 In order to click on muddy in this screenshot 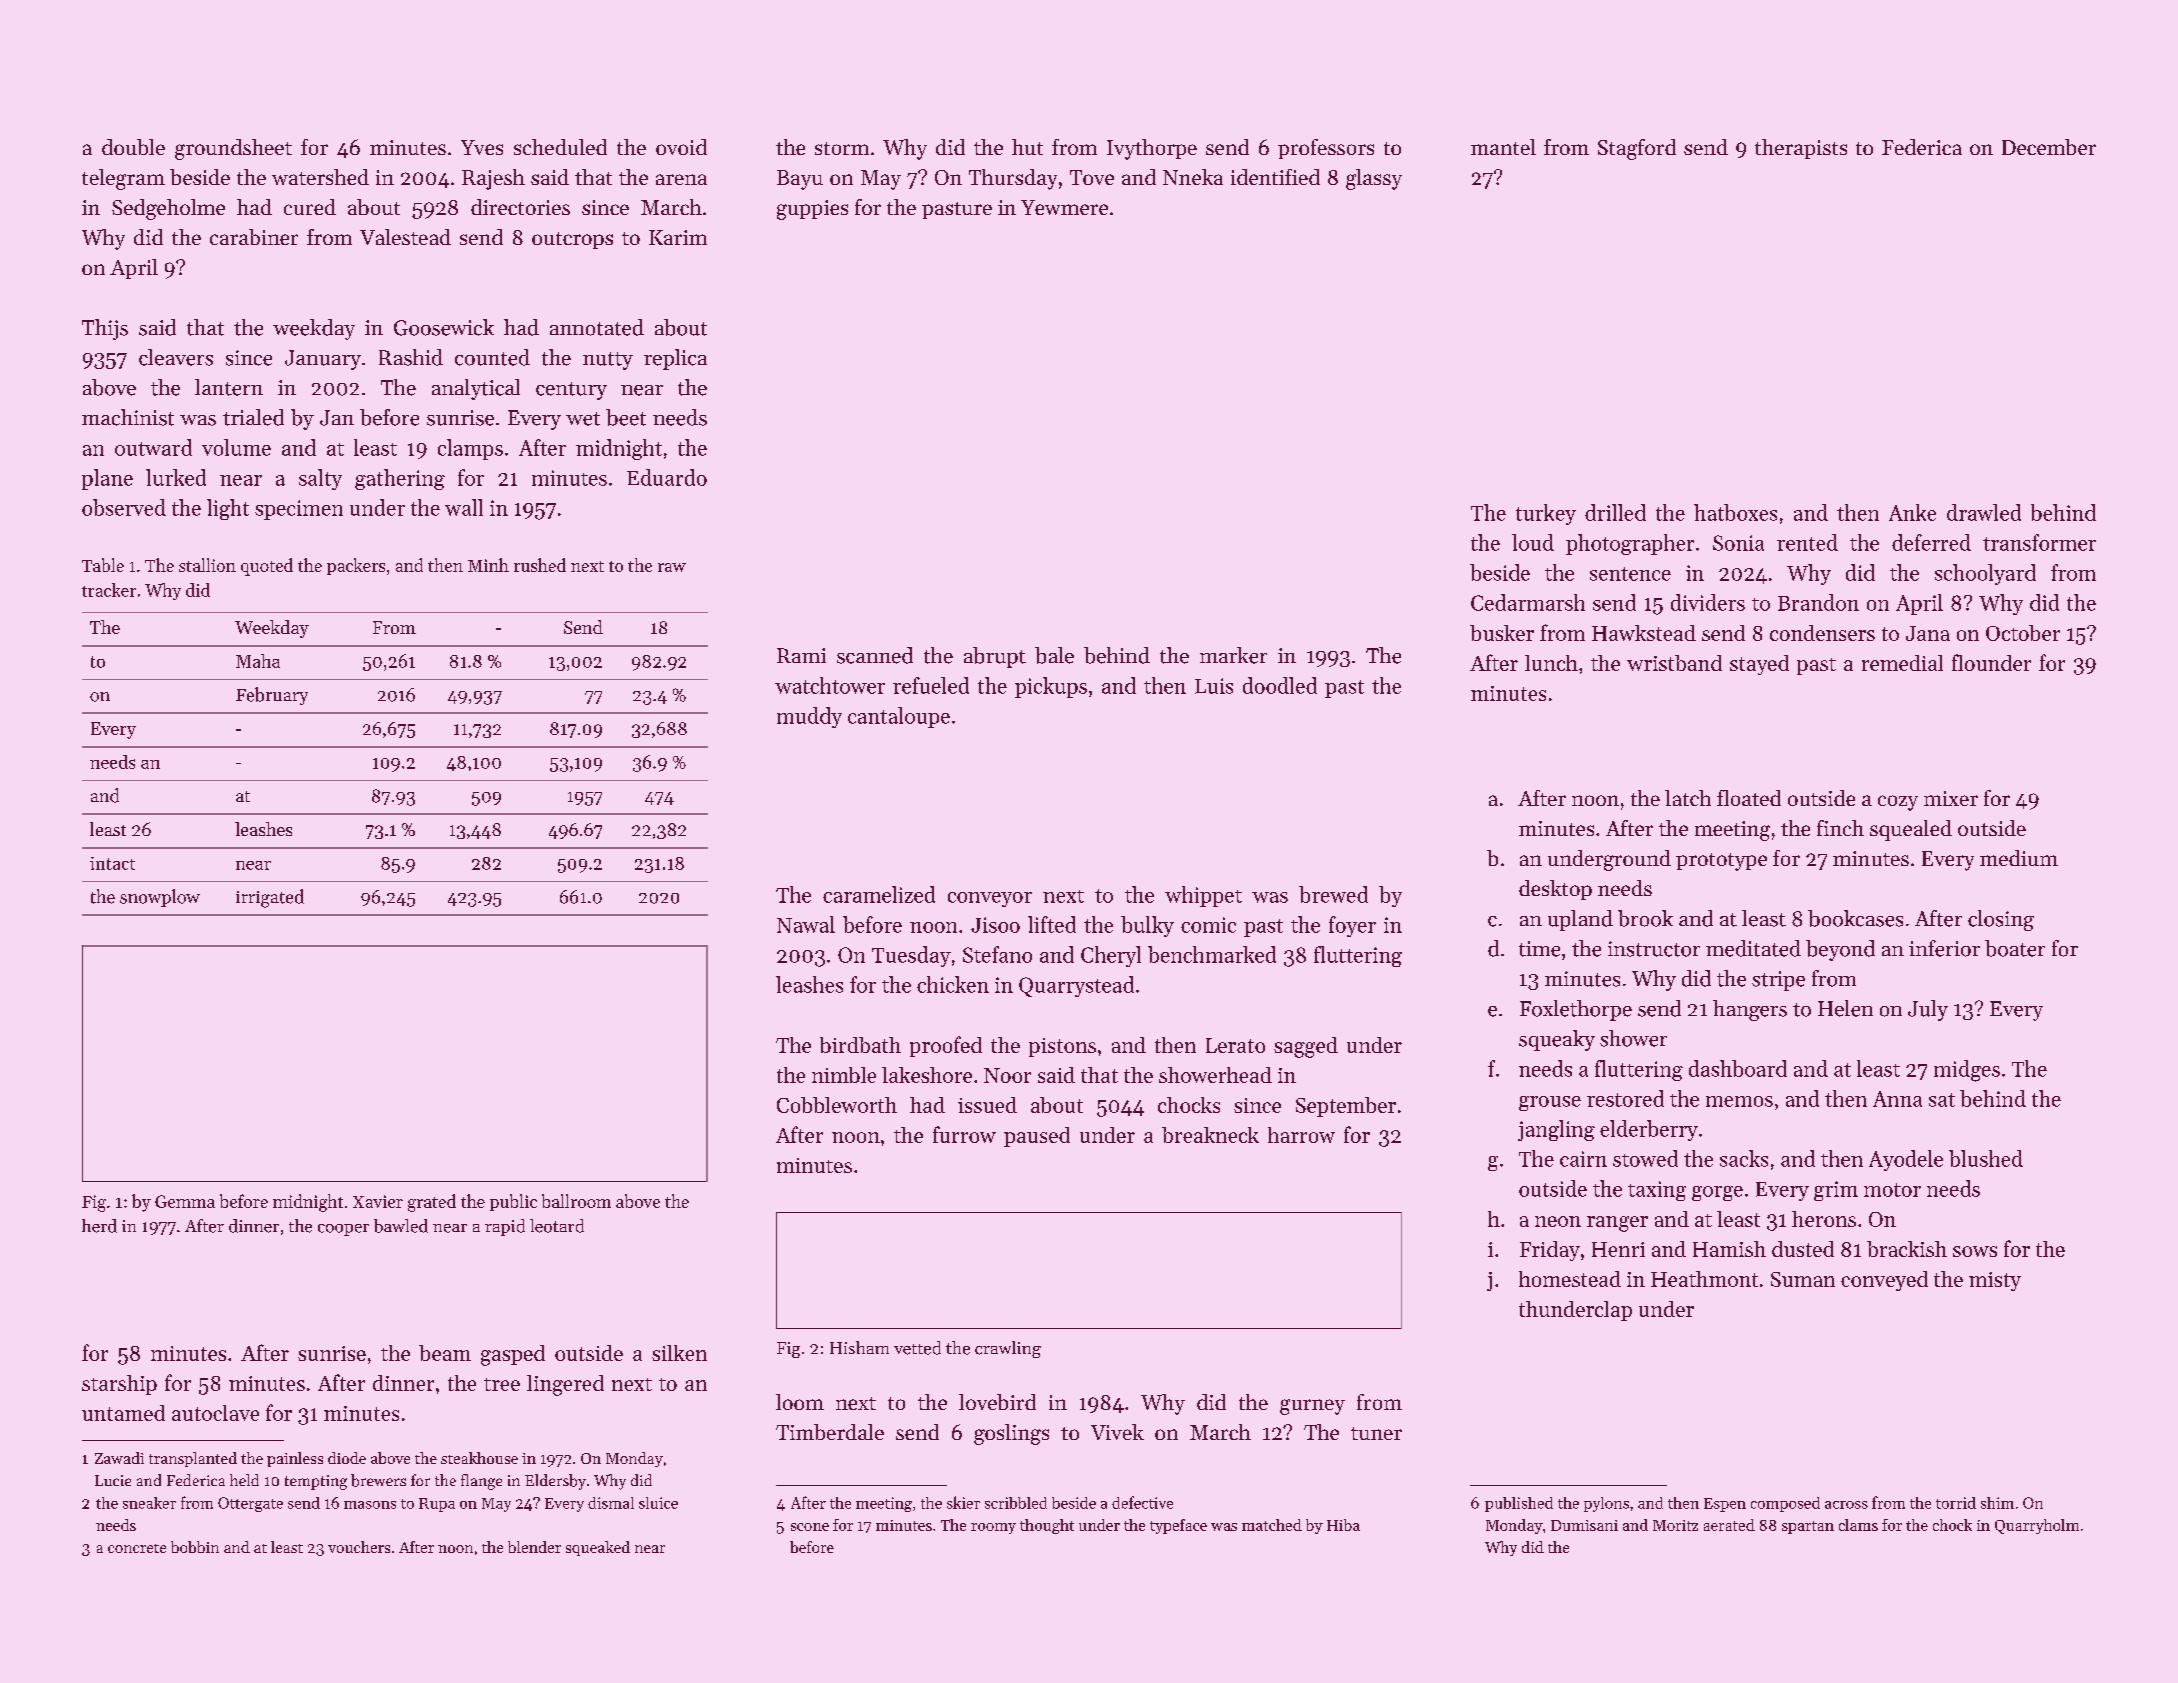, I will do `click(809, 717)`.
